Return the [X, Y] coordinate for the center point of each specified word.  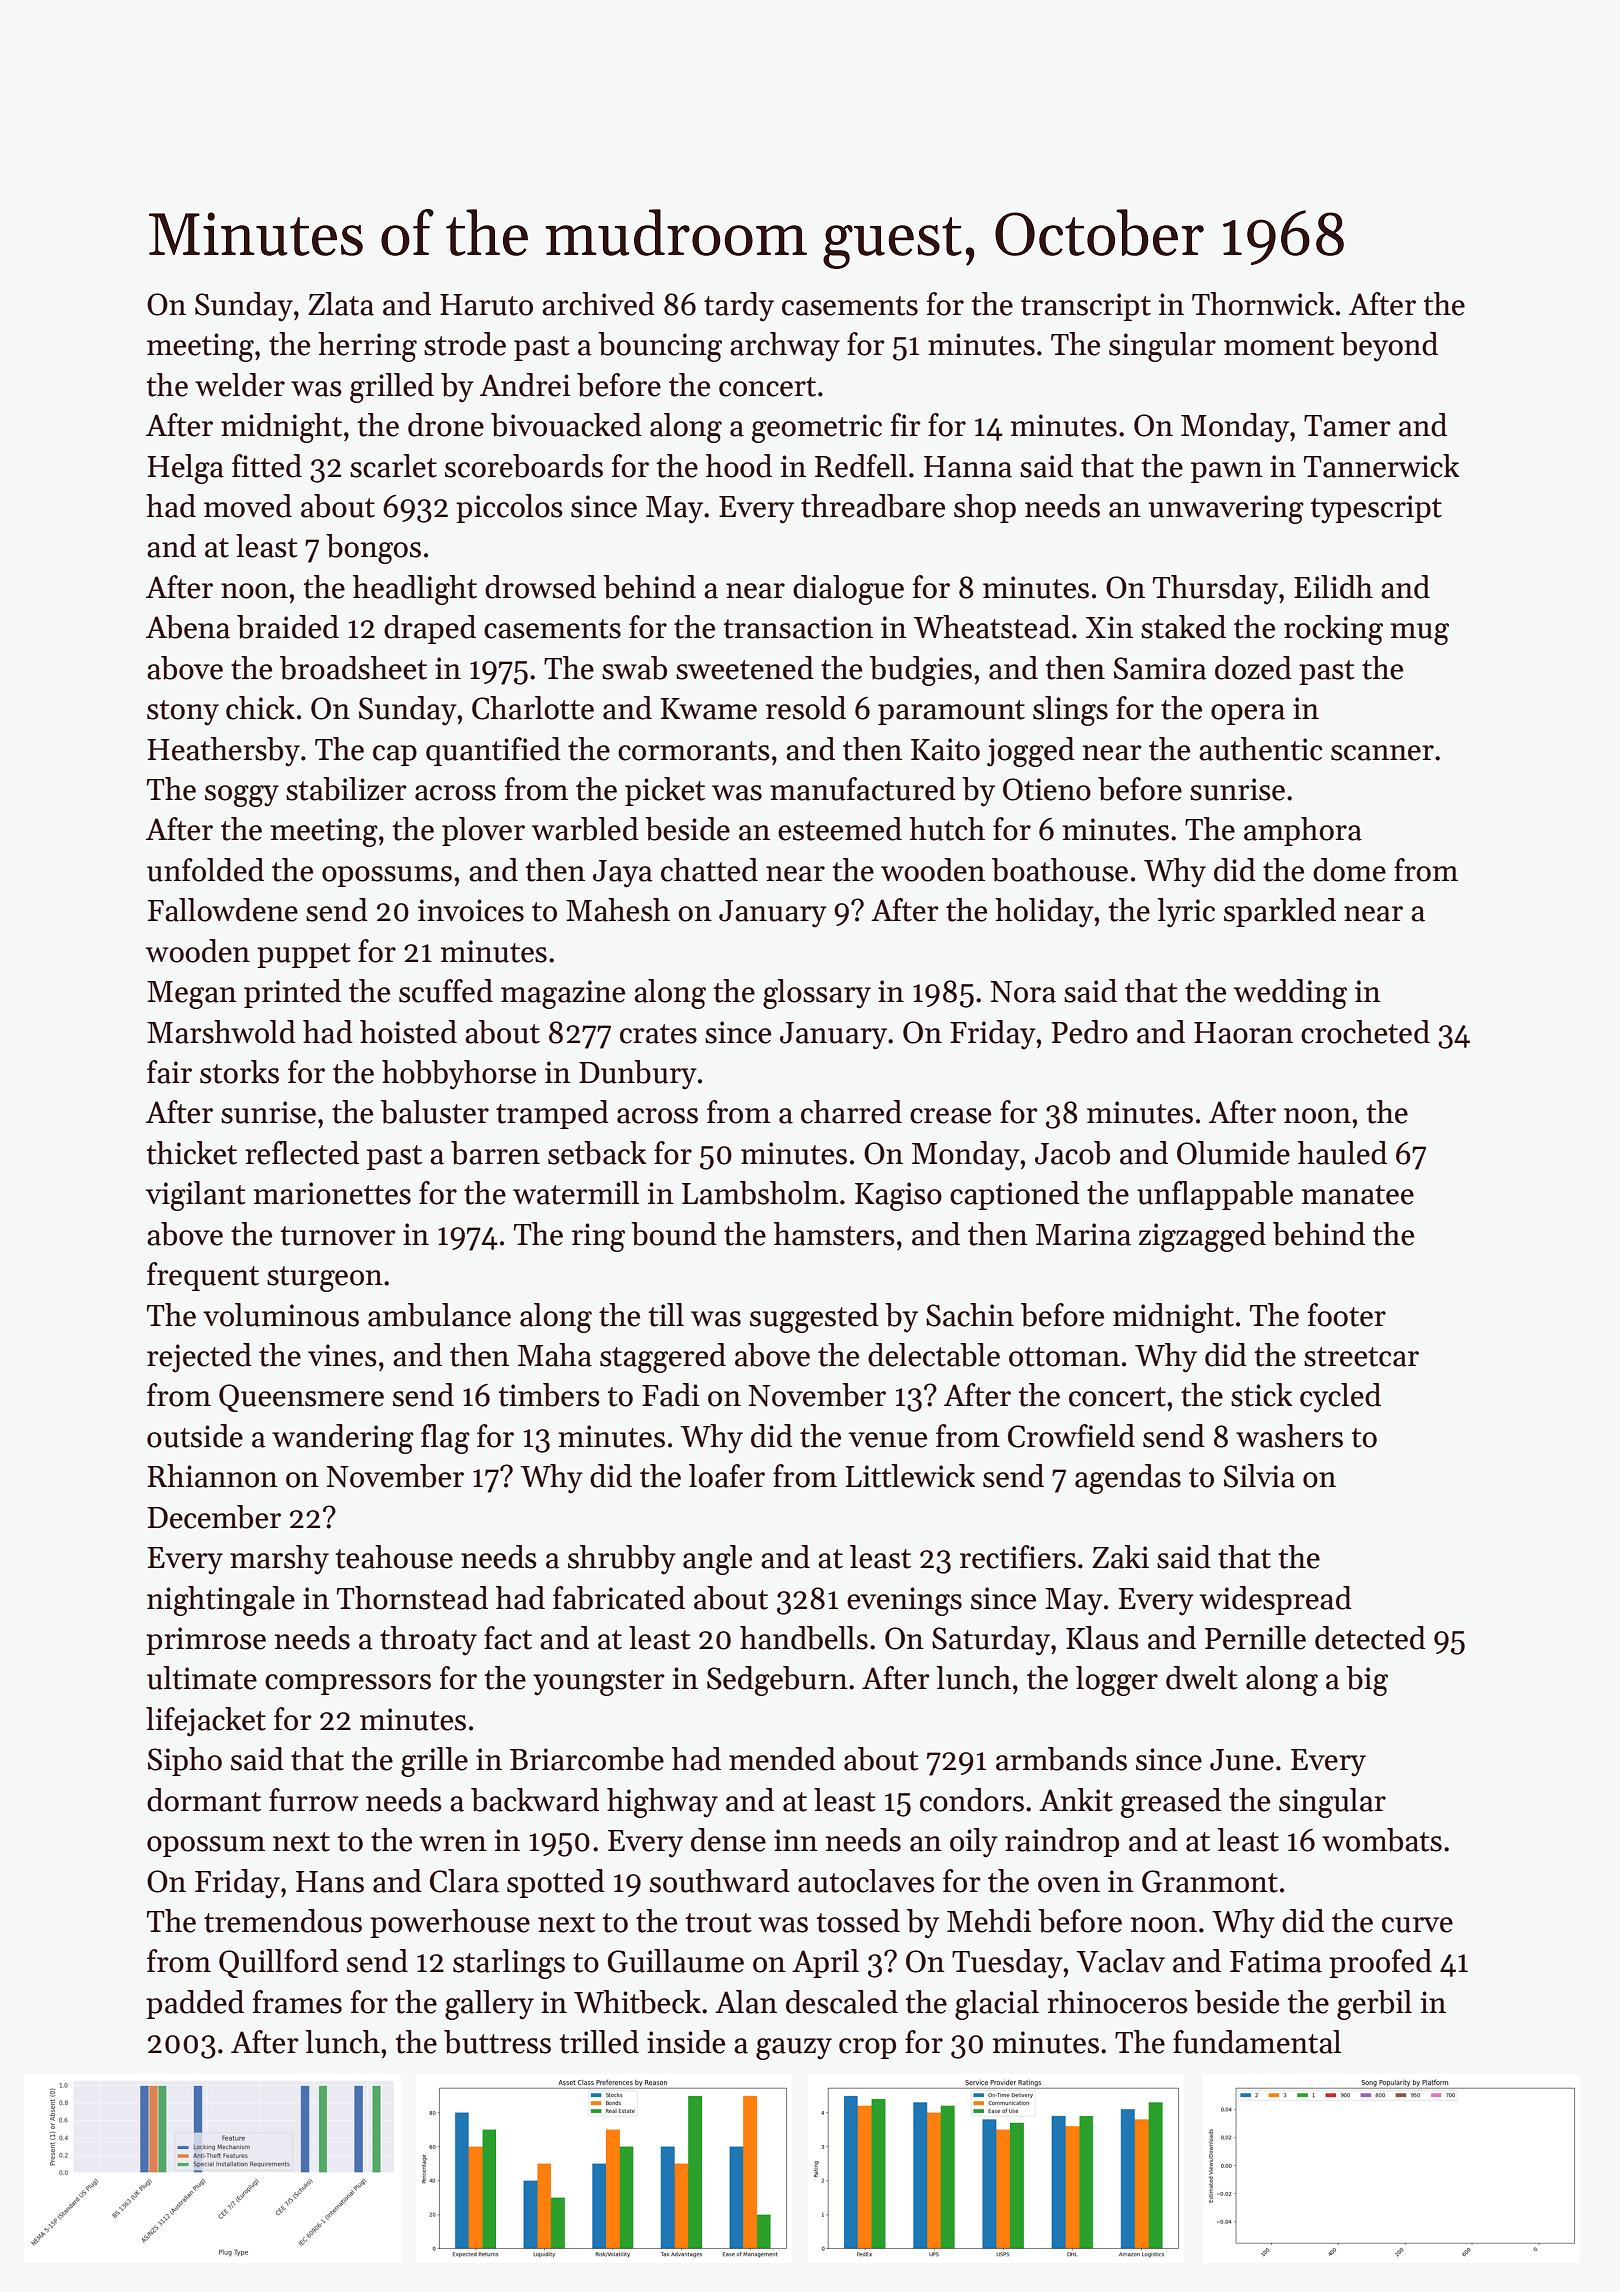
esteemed [840, 829]
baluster [435, 1112]
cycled [1340, 1398]
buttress [497, 2042]
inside [686, 2042]
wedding [1290, 994]
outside [195, 1436]
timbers [549, 1395]
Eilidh [1333, 587]
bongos [373, 549]
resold [806, 708]
